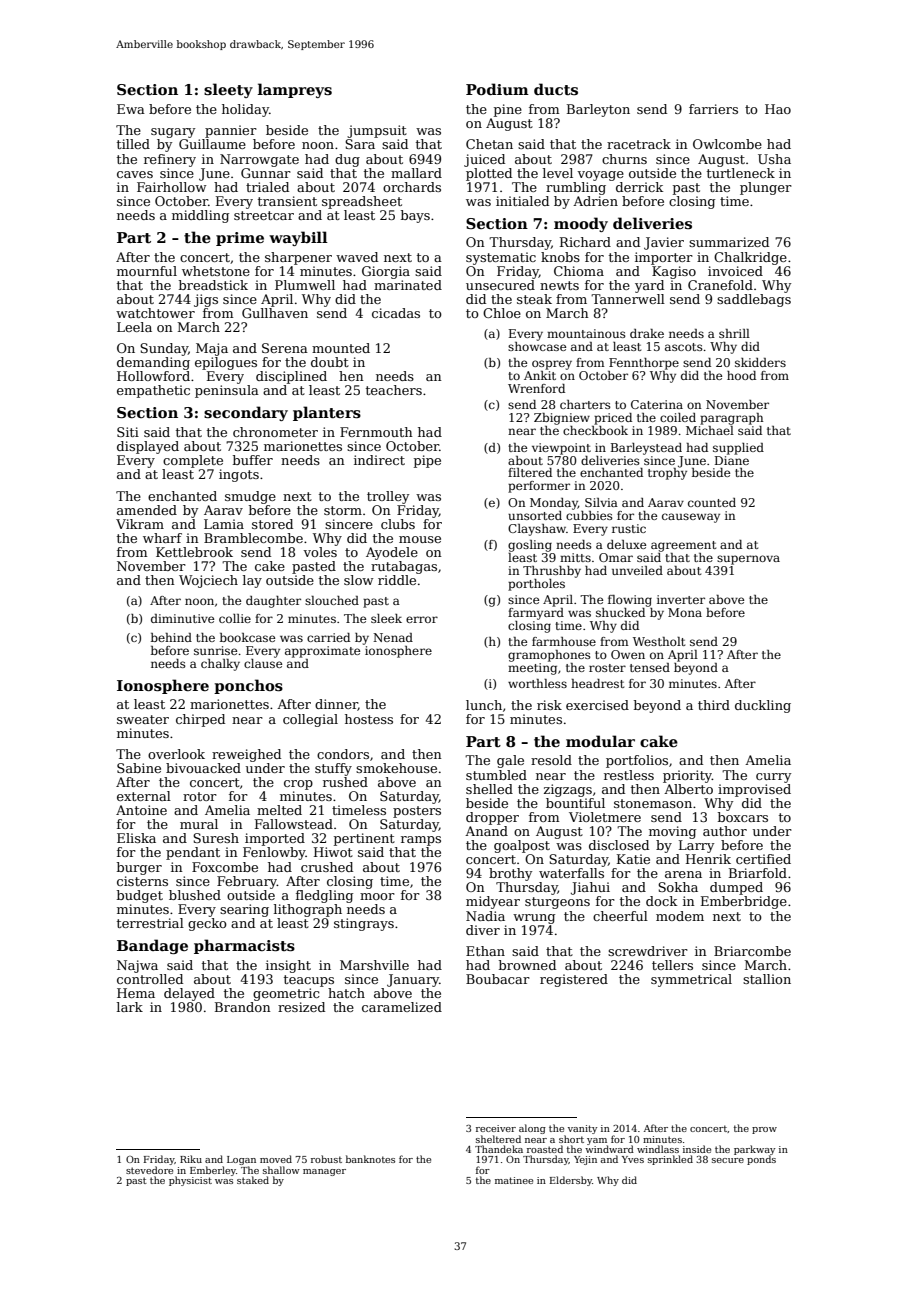 The image size is (908, 1316). Describe the element at coordinates (171, 637) in the document. I see `behind` at that location.
